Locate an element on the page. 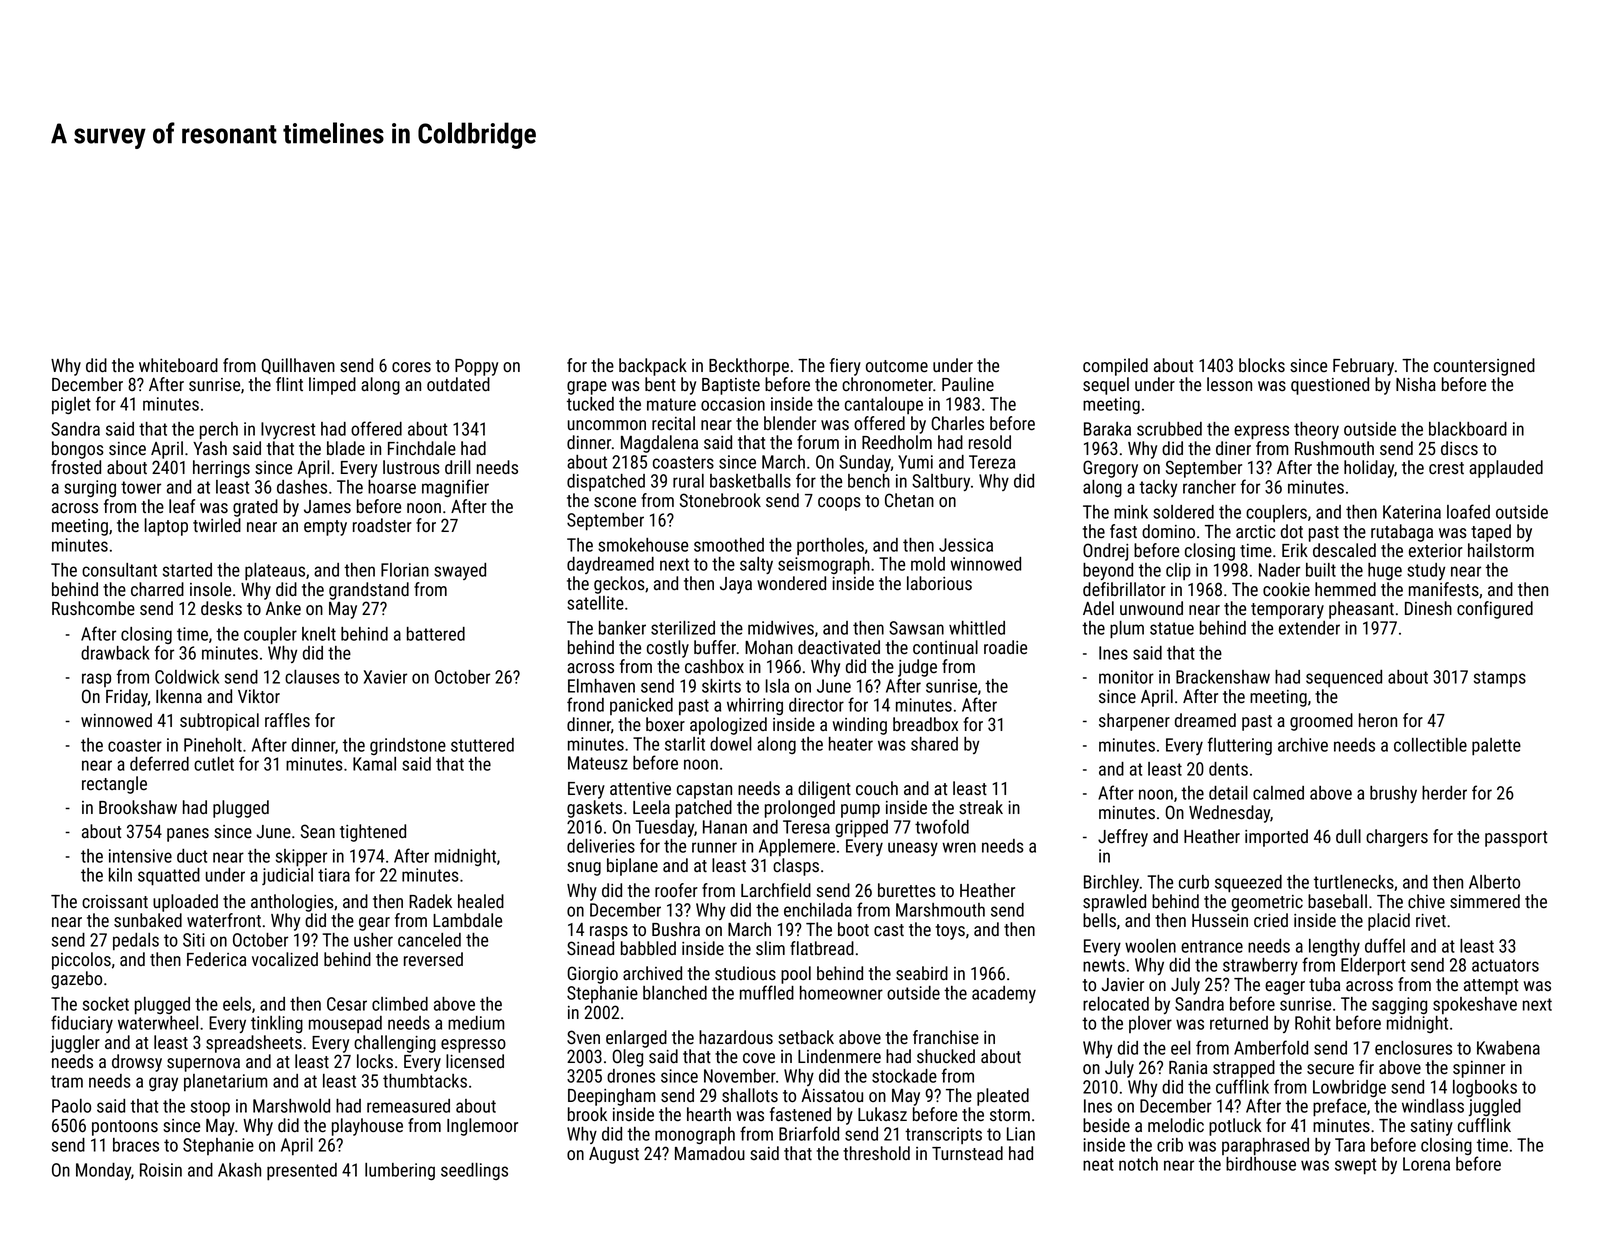 The height and width of the document is (1239, 1604). cores is located at coordinates (411, 367).
